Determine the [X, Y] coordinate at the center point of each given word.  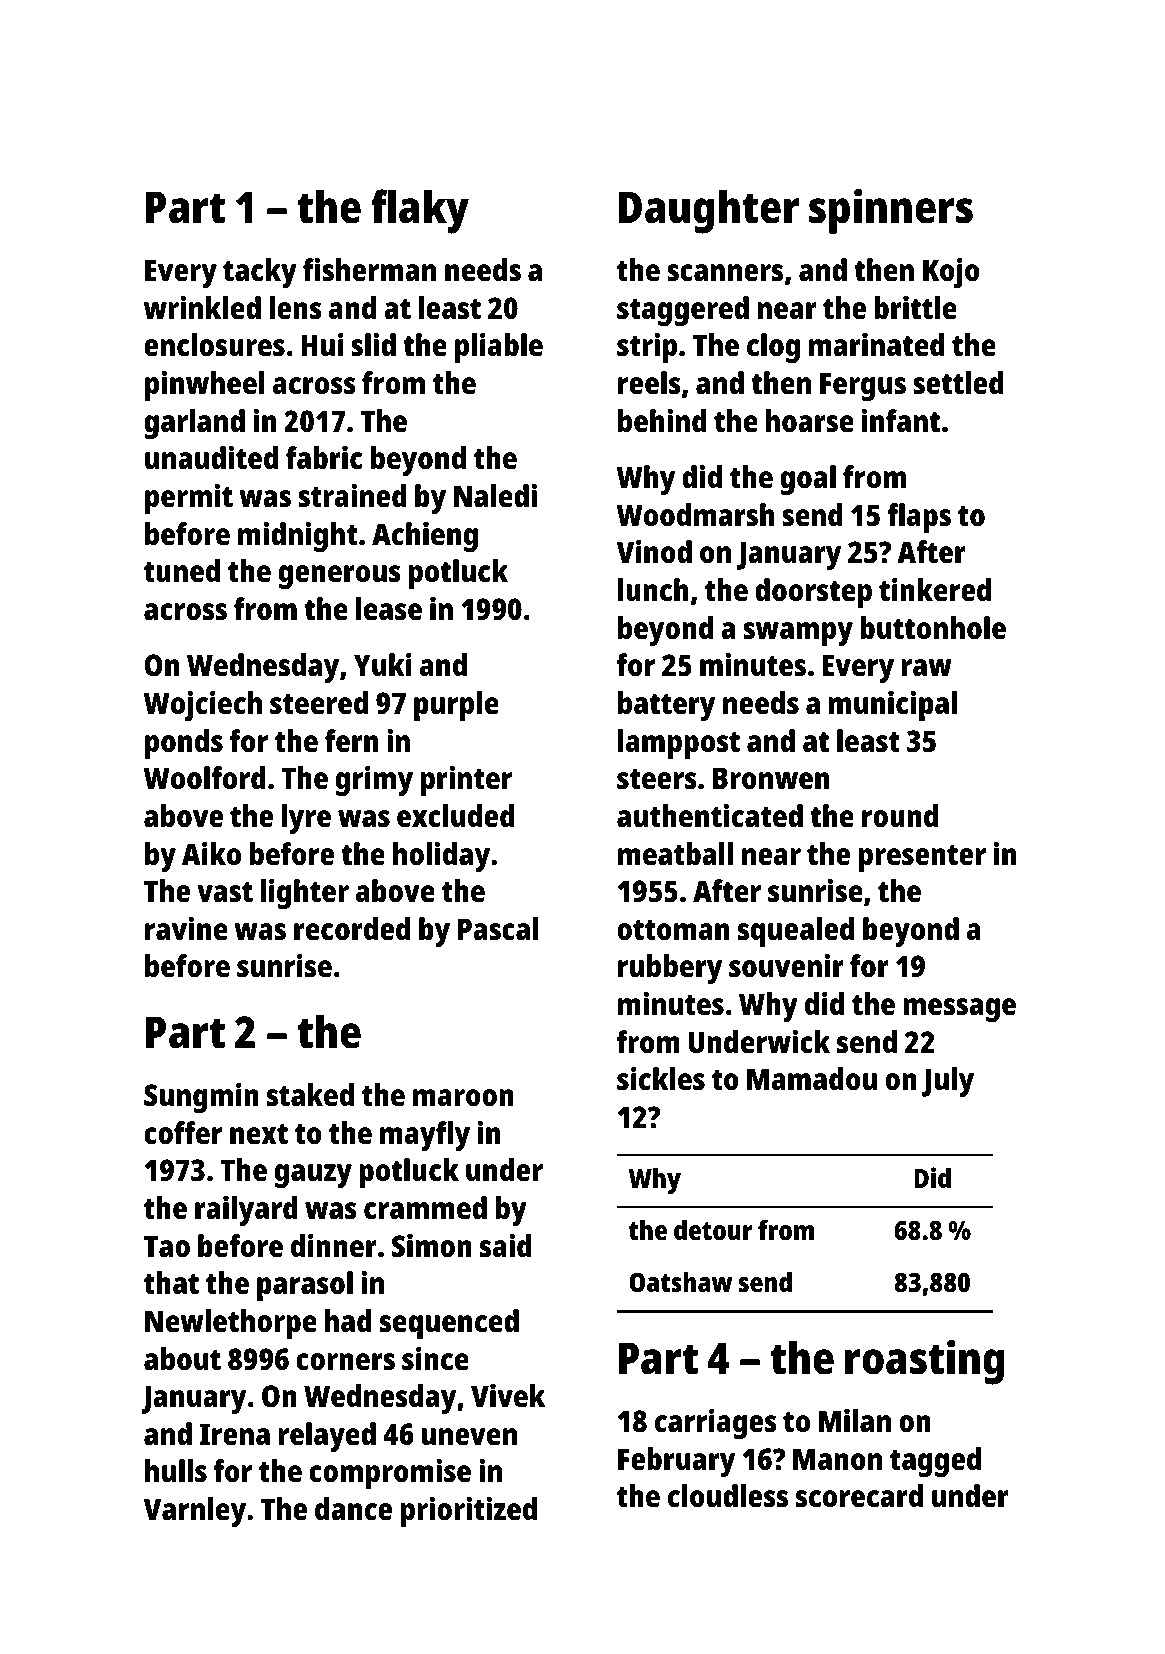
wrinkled [202, 308]
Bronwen [771, 778]
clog [773, 348]
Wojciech [203, 706]
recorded [352, 929]
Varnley [194, 1512]
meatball [675, 854]
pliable [499, 348]
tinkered [935, 590]
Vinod [654, 552]
